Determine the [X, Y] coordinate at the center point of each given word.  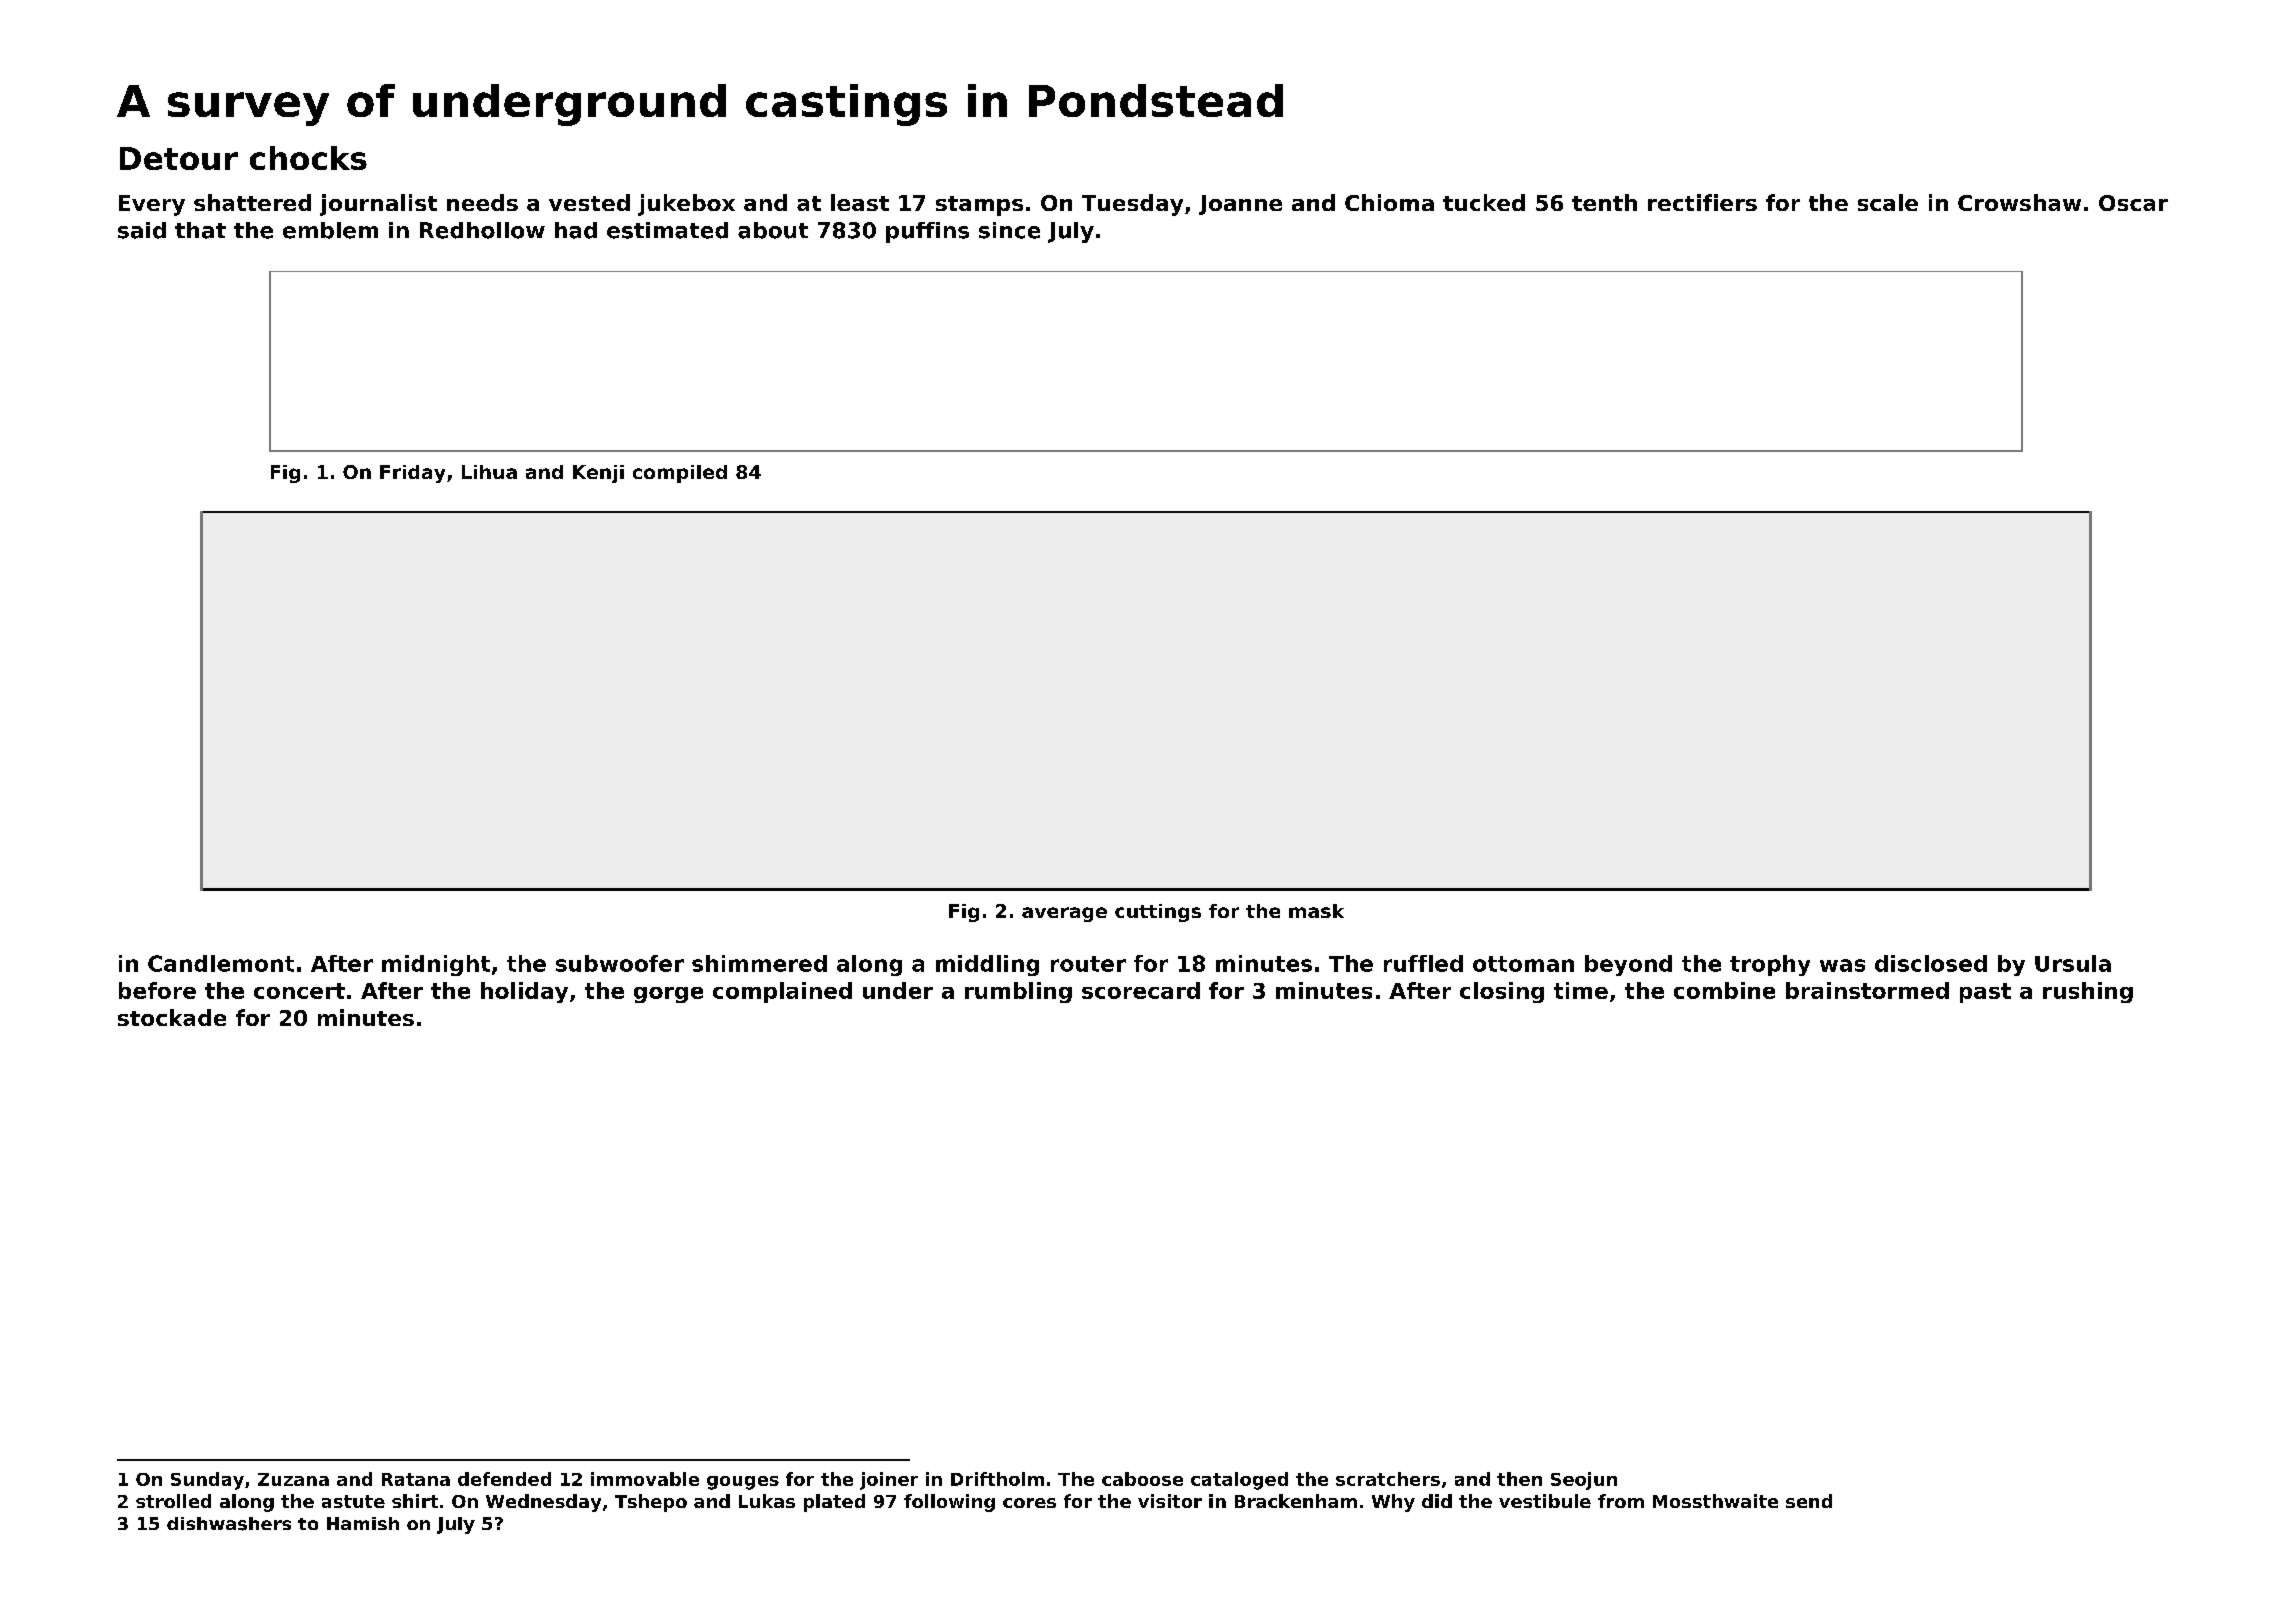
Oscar [2133, 203]
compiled [680, 474]
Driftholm [997, 1479]
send [1809, 1501]
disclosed [1931, 963]
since [1009, 230]
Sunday [207, 1481]
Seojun [1584, 1481]
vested [589, 202]
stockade [172, 1017]
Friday [412, 474]
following [949, 1503]
